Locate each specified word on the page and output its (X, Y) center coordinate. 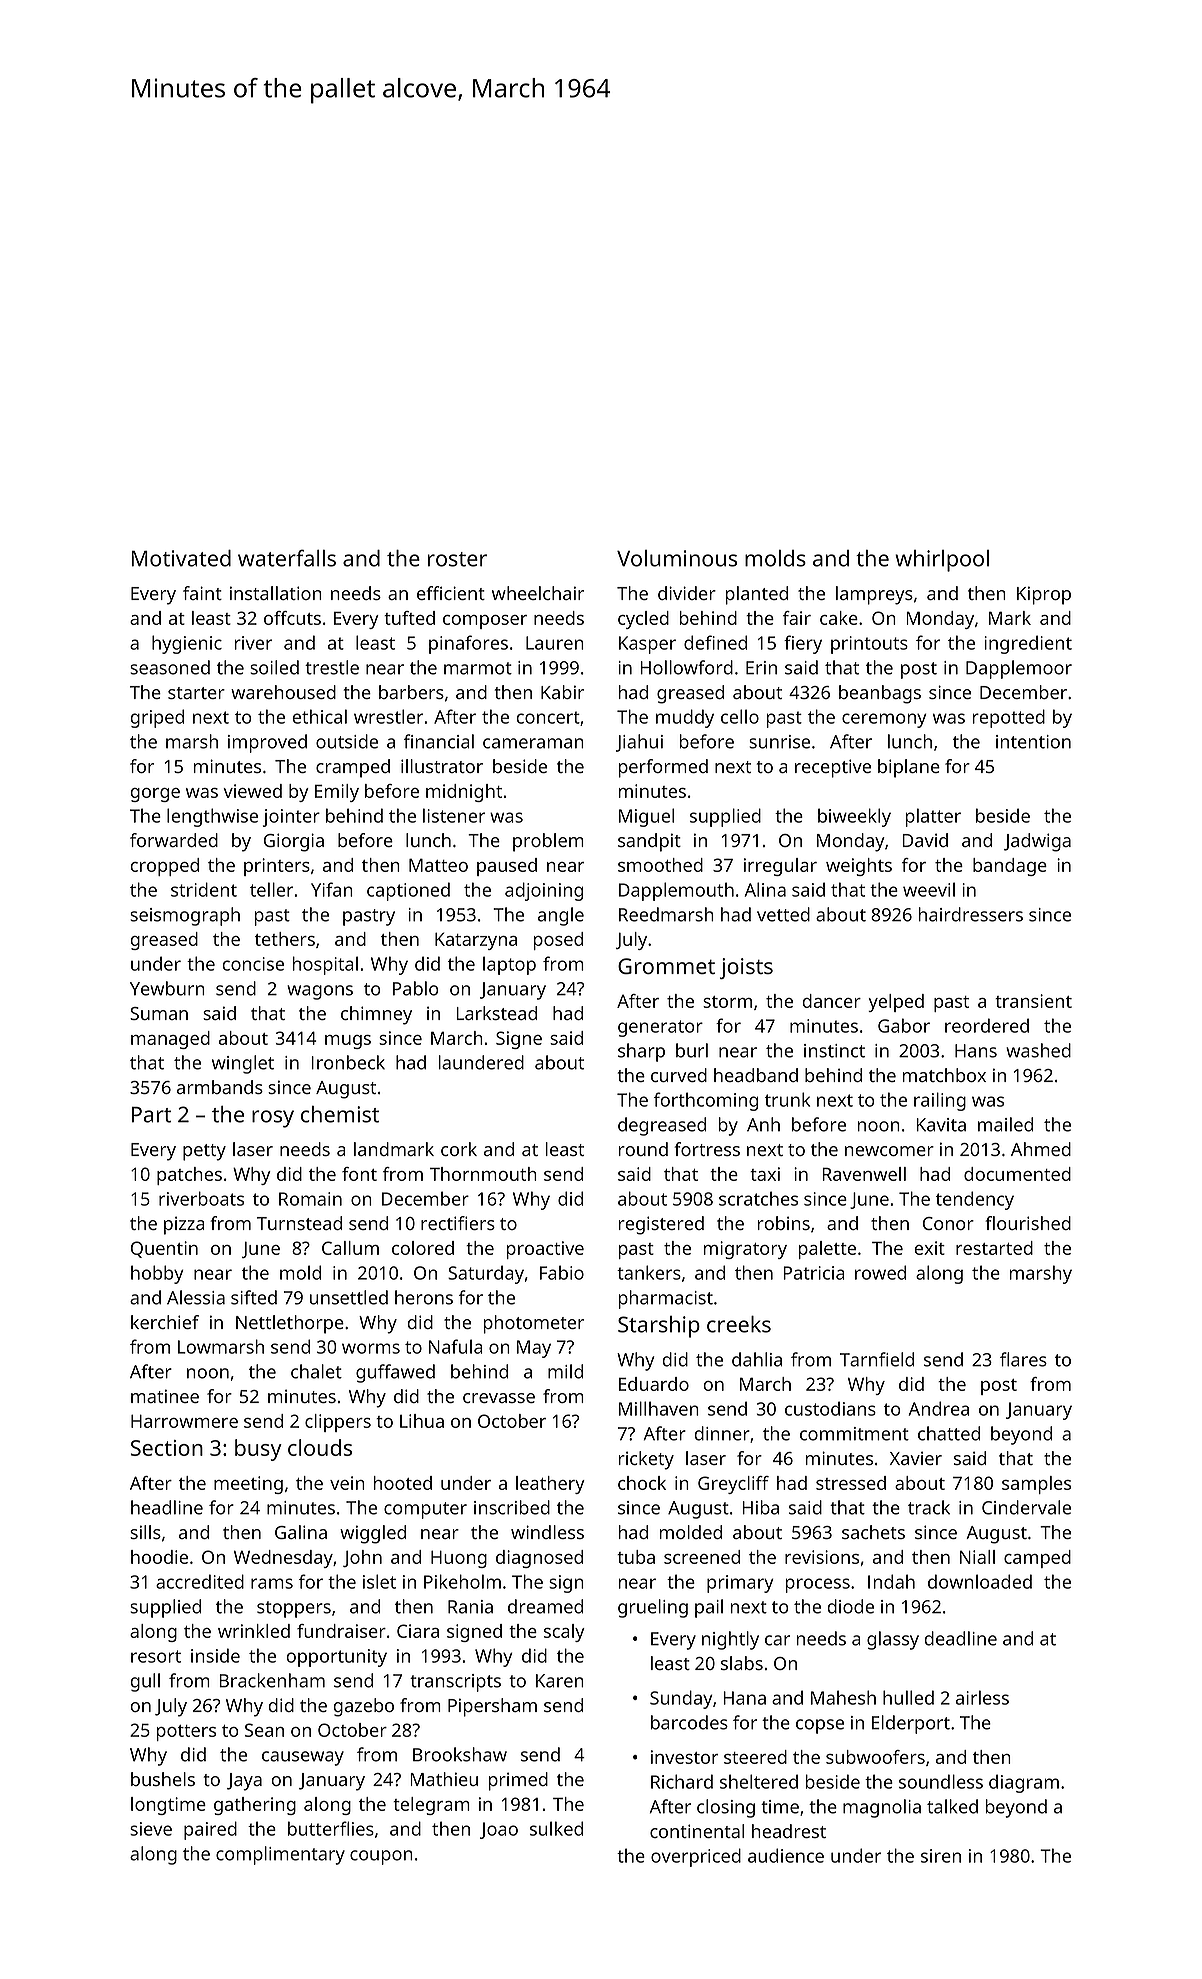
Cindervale (1026, 1507)
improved (267, 743)
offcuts (292, 618)
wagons (320, 992)
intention (1033, 742)
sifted (254, 1297)
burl (692, 1050)
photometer (534, 1324)
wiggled (373, 1534)
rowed (880, 1272)
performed (663, 768)
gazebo (364, 1707)
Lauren (555, 643)
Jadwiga (1037, 842)
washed (1038, 1050)
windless (547, 1532)
